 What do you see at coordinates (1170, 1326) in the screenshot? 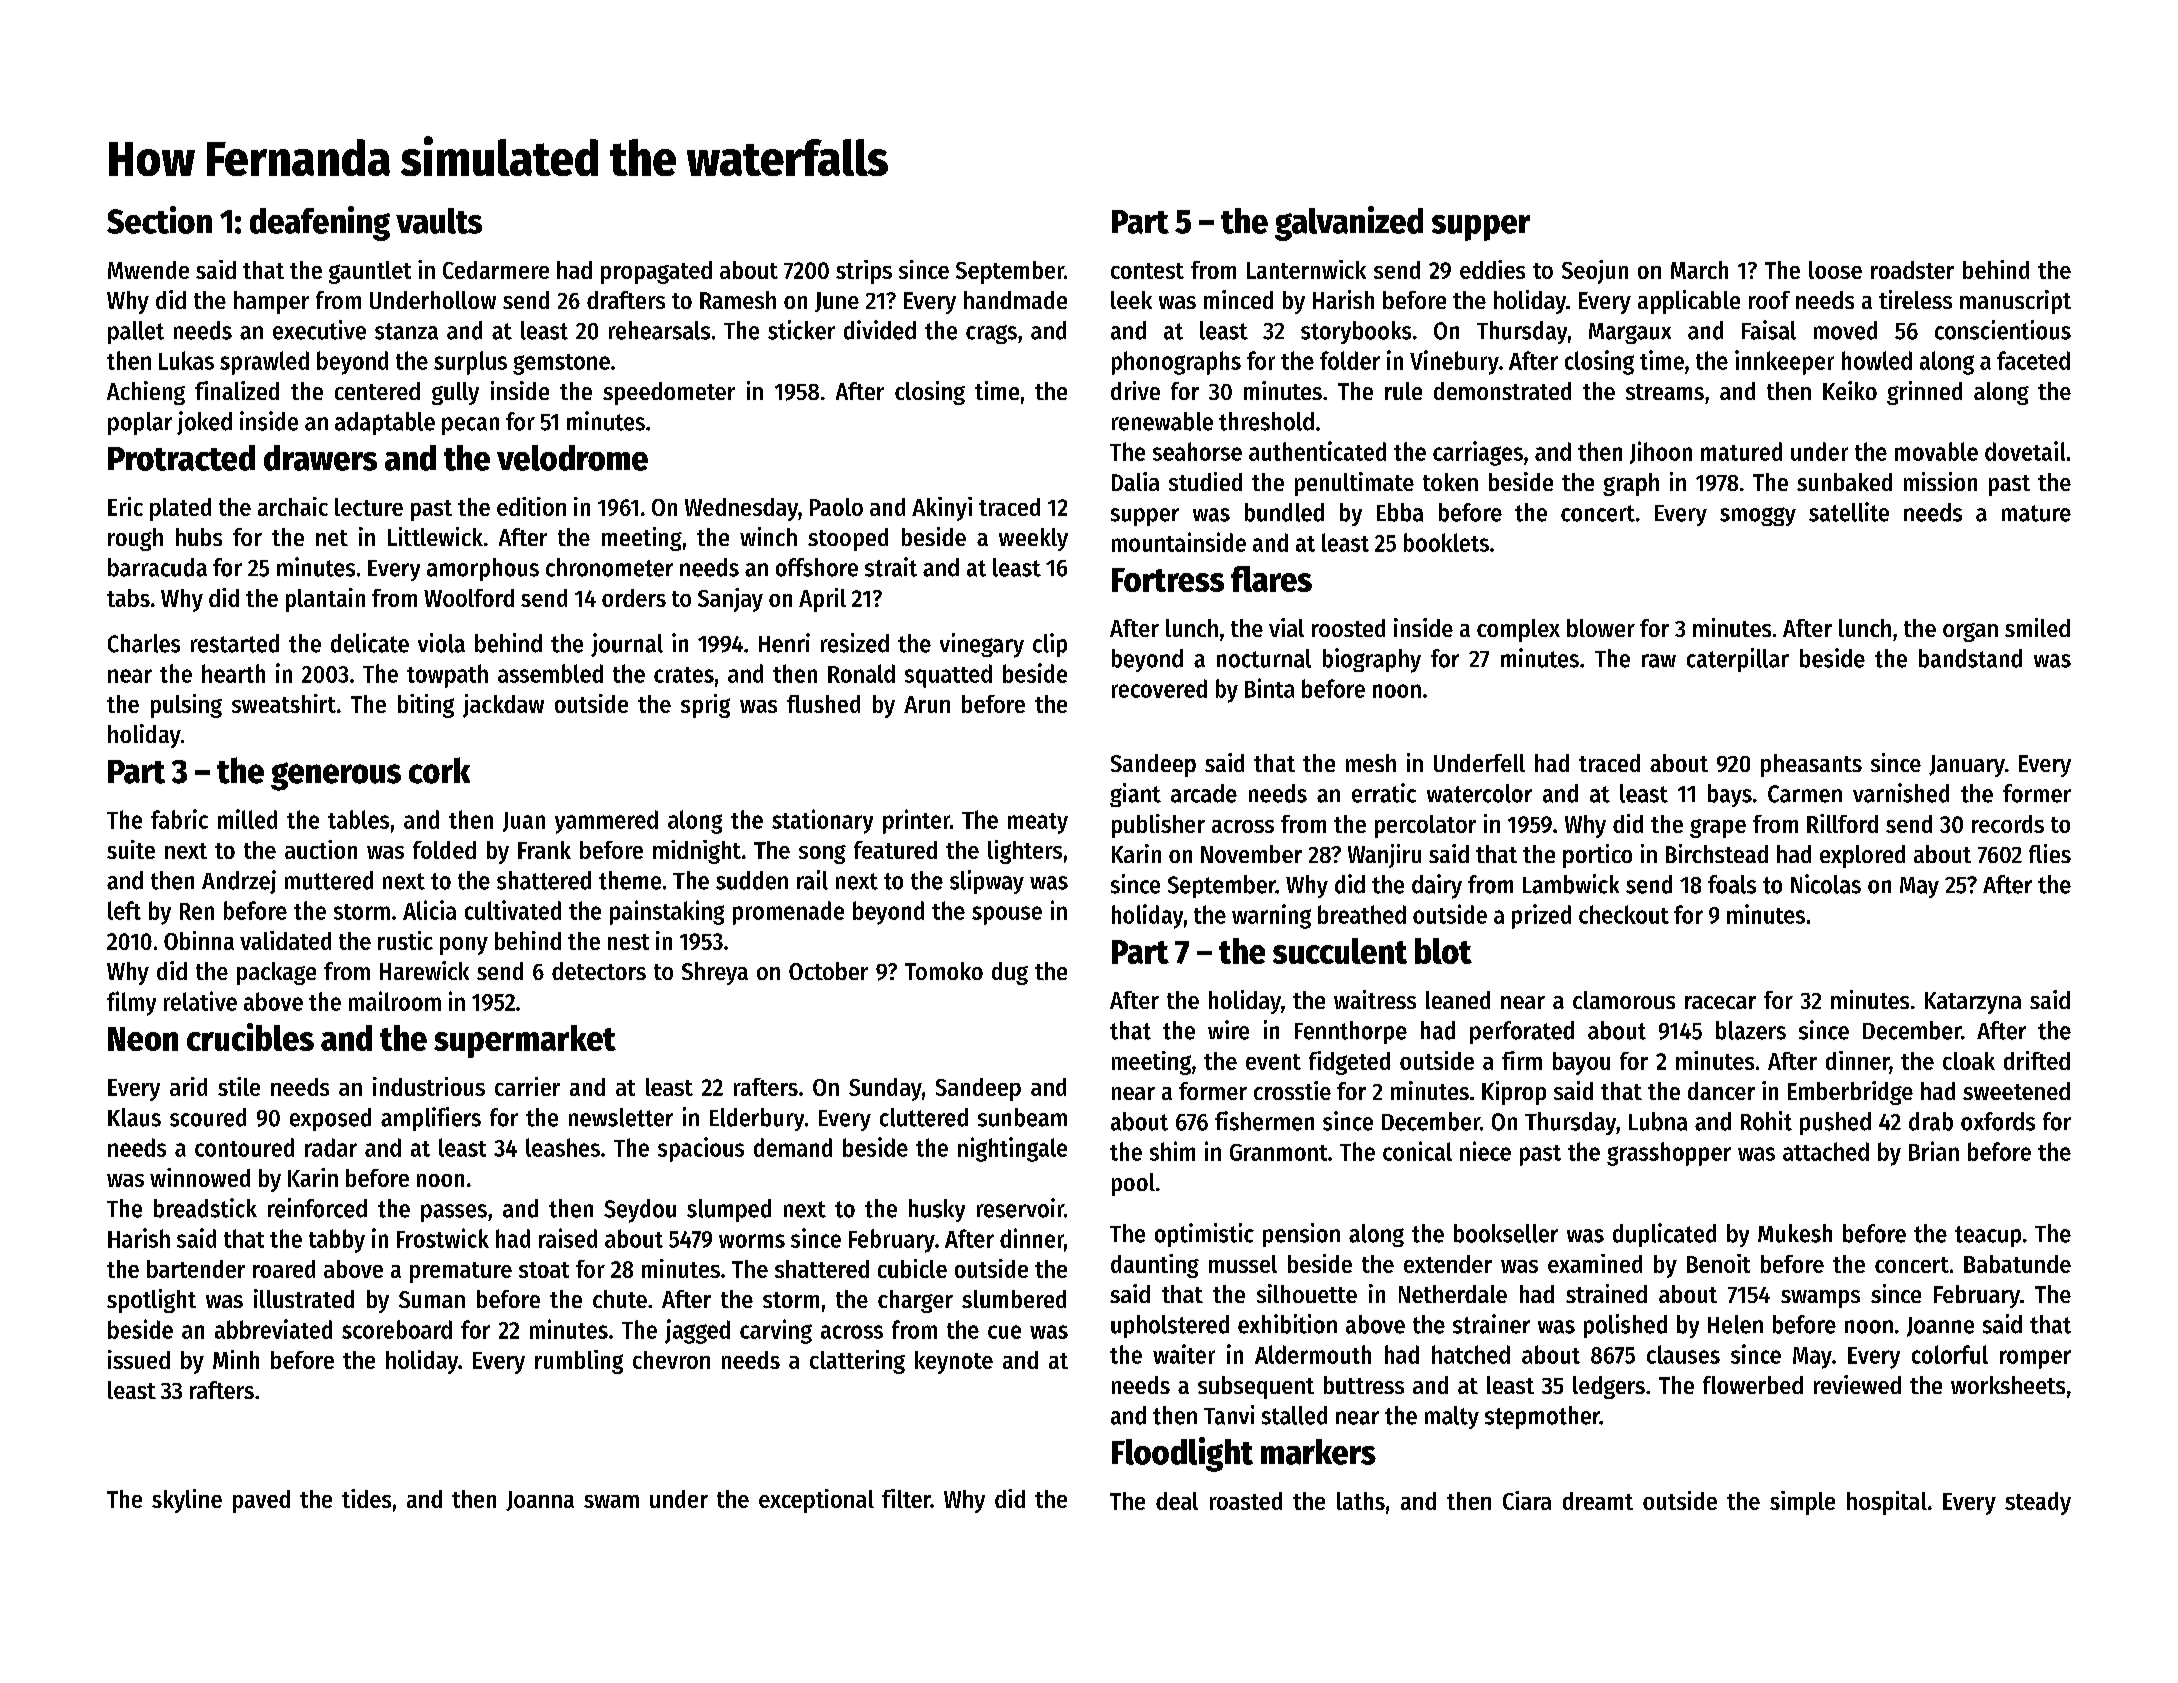
I see `upholstered` at bounding box center [1170, 1326].
